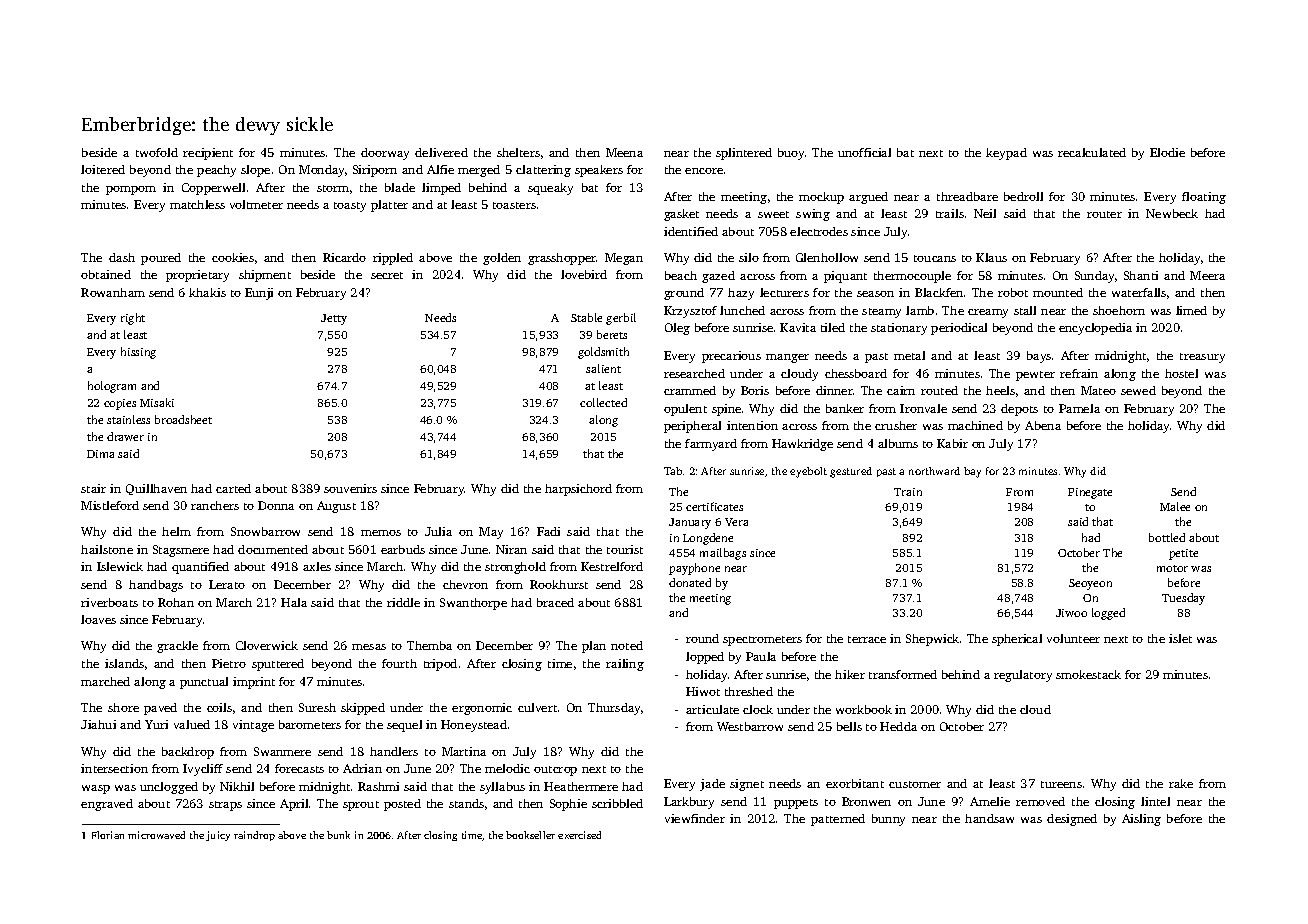 The width and height of the image is (1308, 924). What do you see at coordinates (908, 492) in the image?
I see `Train` at bounding box center [908, 492].
